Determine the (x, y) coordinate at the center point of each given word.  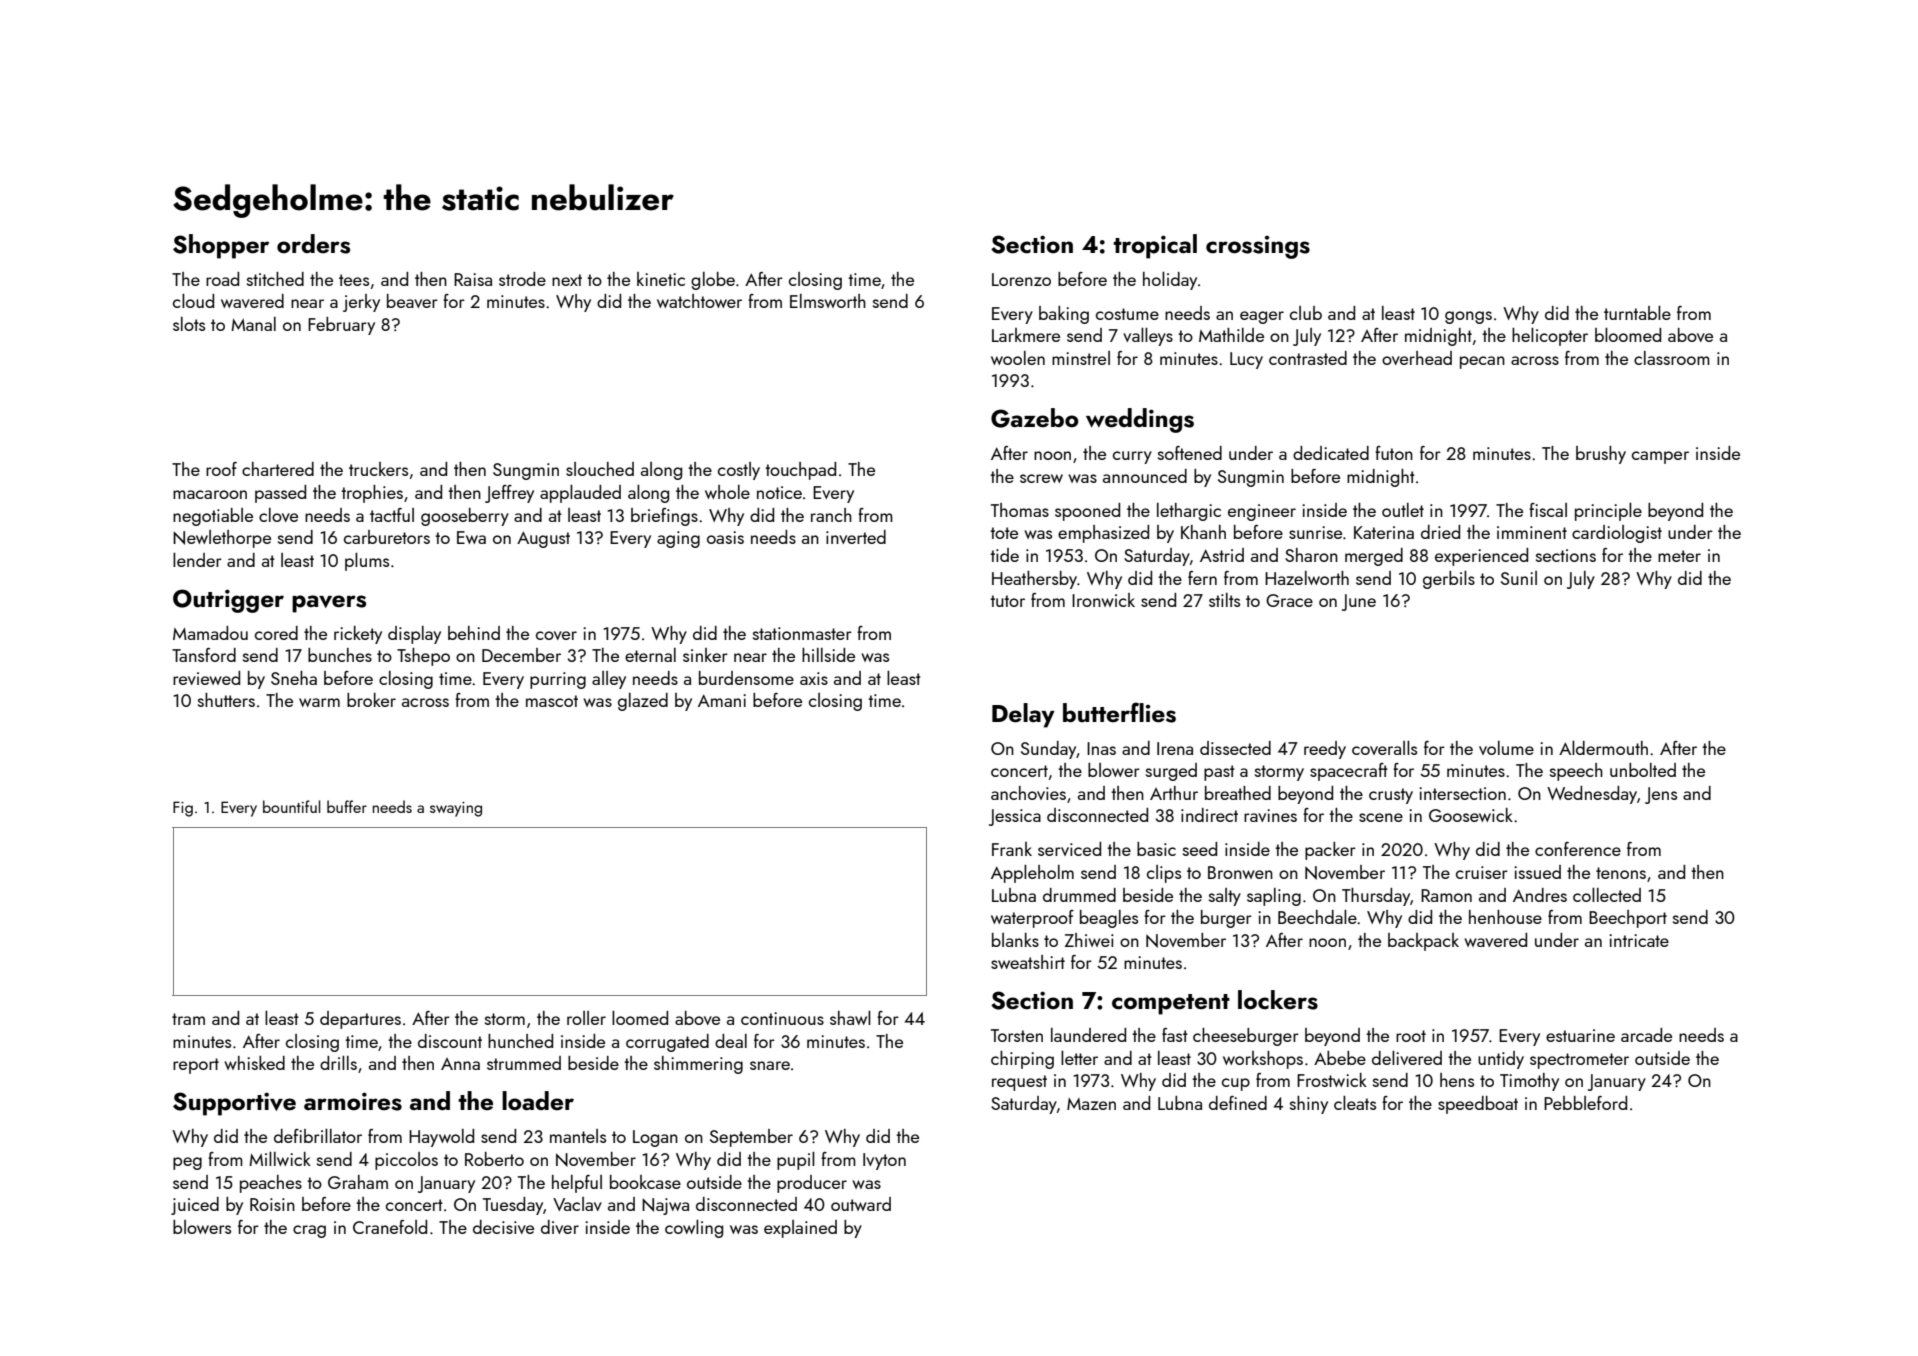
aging (678, 539)
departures (360, 1020)
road (222, 279)
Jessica (1015, 817)
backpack (1423, 942)
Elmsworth (828, 301)
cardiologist (1617, 534)
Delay (1023, 715)
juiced (195, 1206)
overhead (1417, 358)
